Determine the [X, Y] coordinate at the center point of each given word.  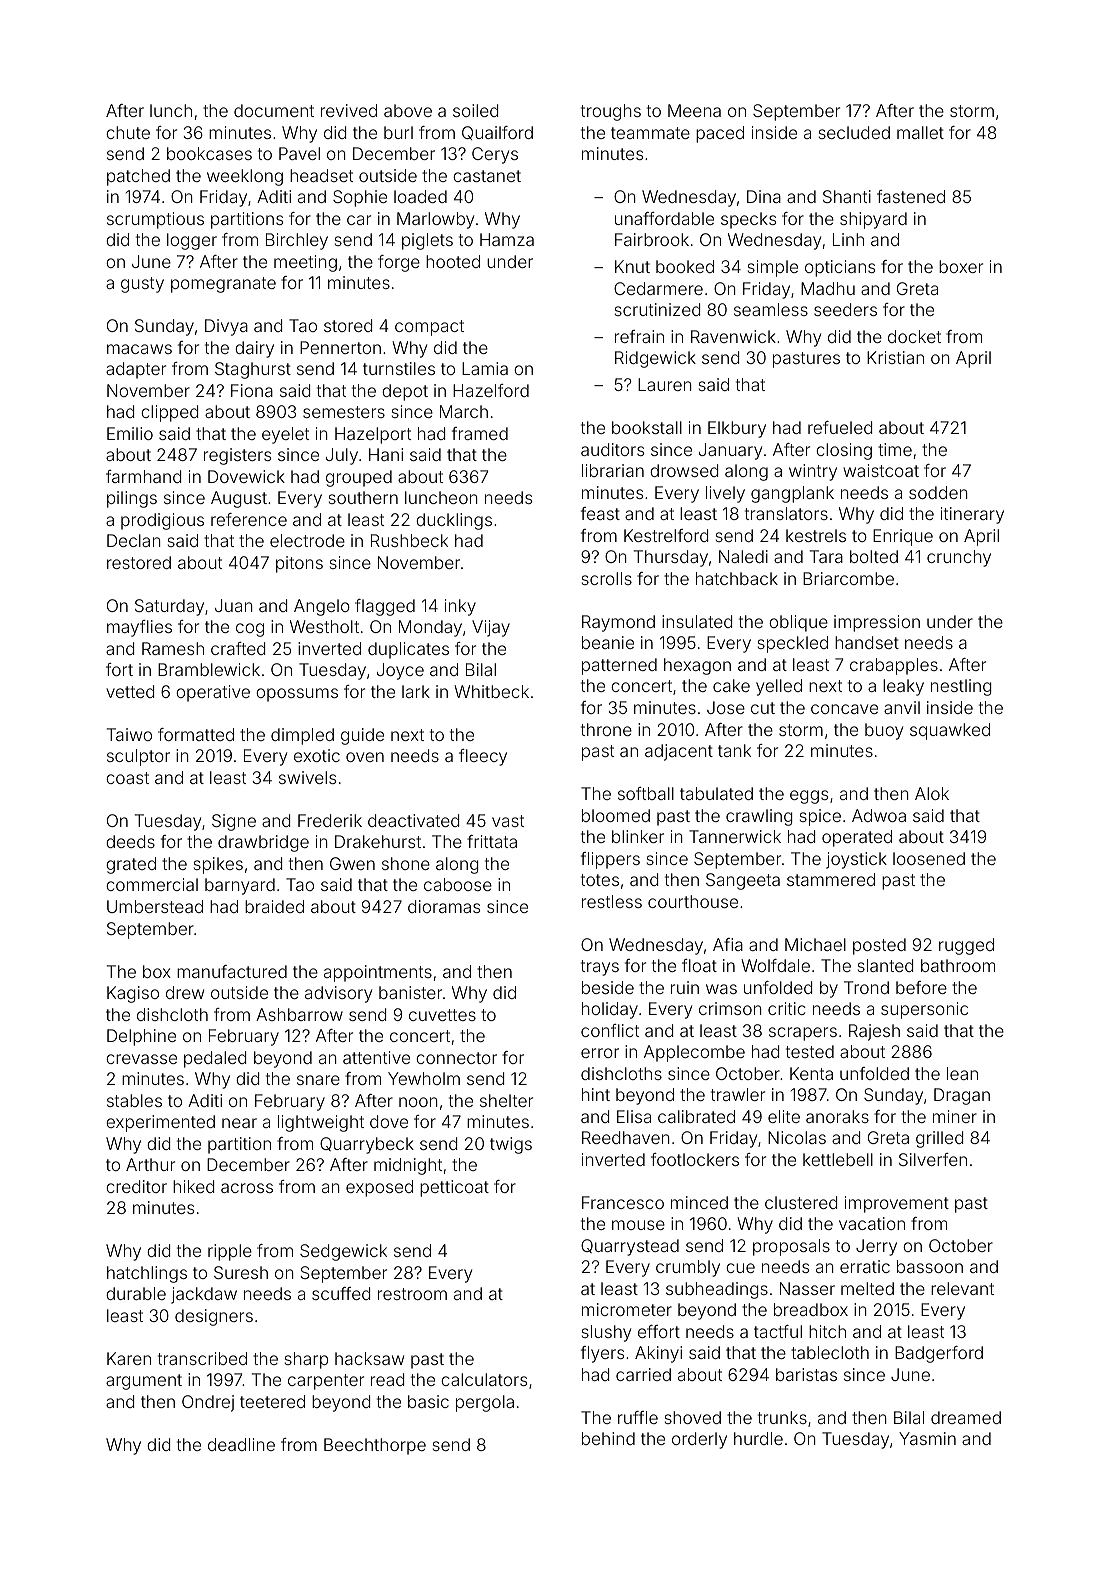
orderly [699, 1440]
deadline [241, 1444]
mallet [920, 132]
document [274, 110]
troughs [611, 112]
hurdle [758, 1438]
